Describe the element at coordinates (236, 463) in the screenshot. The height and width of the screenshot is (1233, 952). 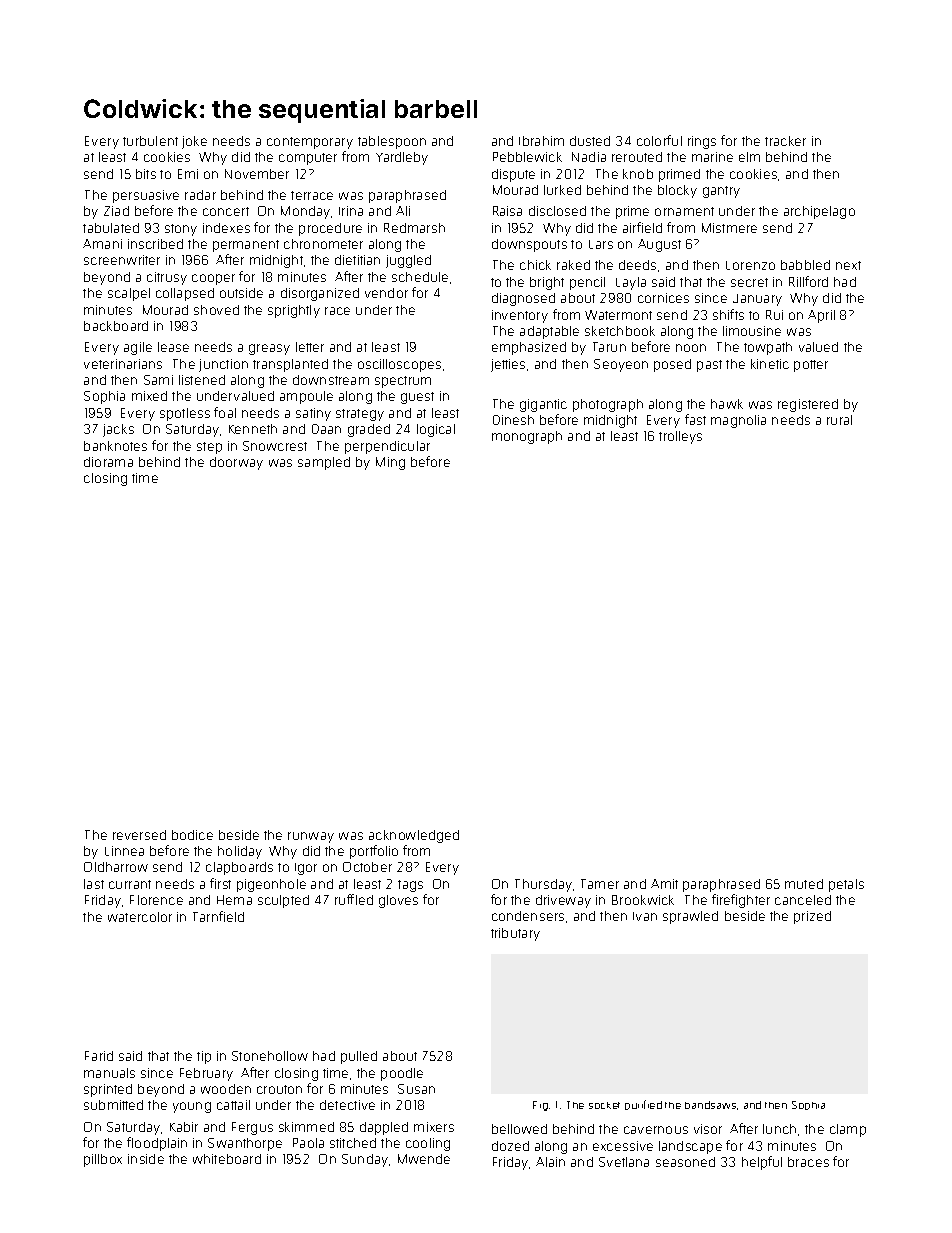
I see `doorway` at that location.
